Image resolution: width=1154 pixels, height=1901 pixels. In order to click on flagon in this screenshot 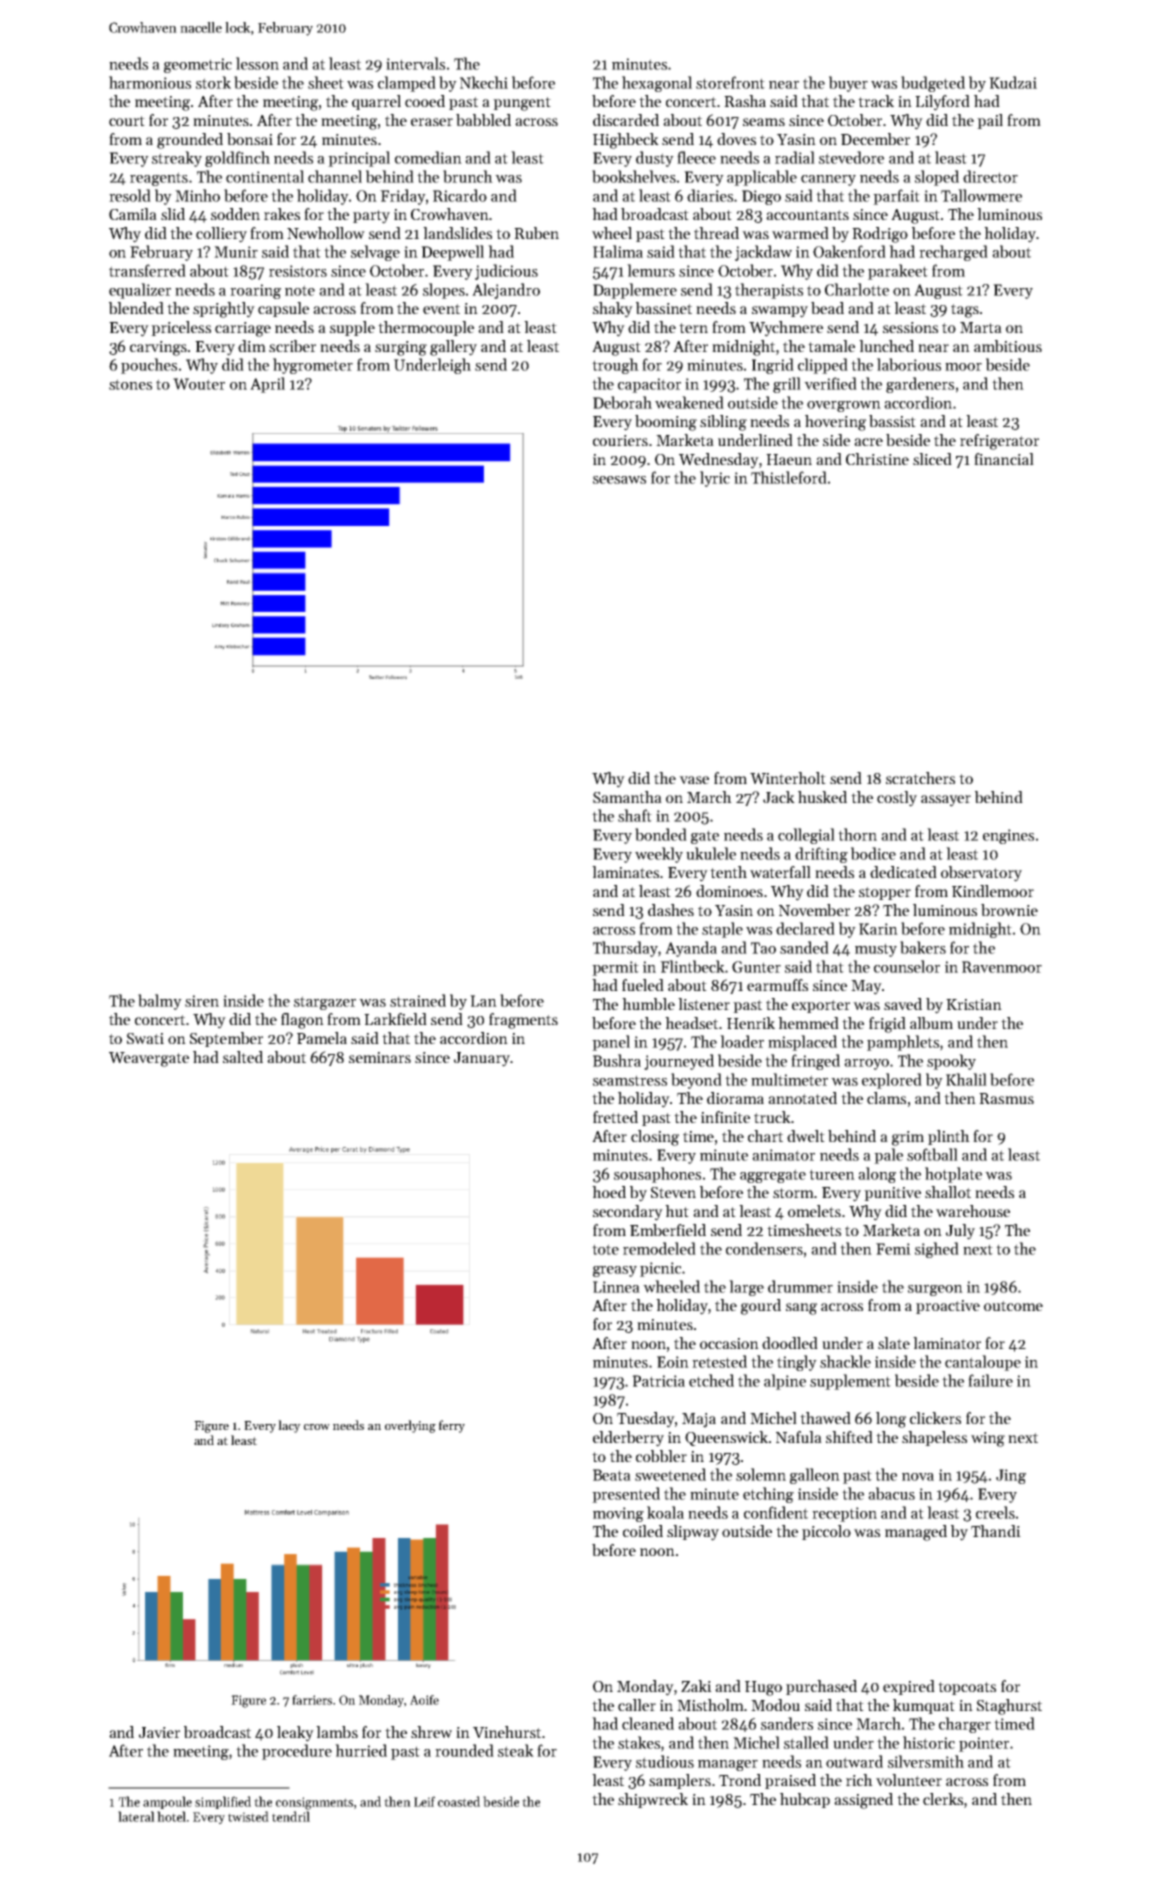, I will do `click(302, 1021)`.
